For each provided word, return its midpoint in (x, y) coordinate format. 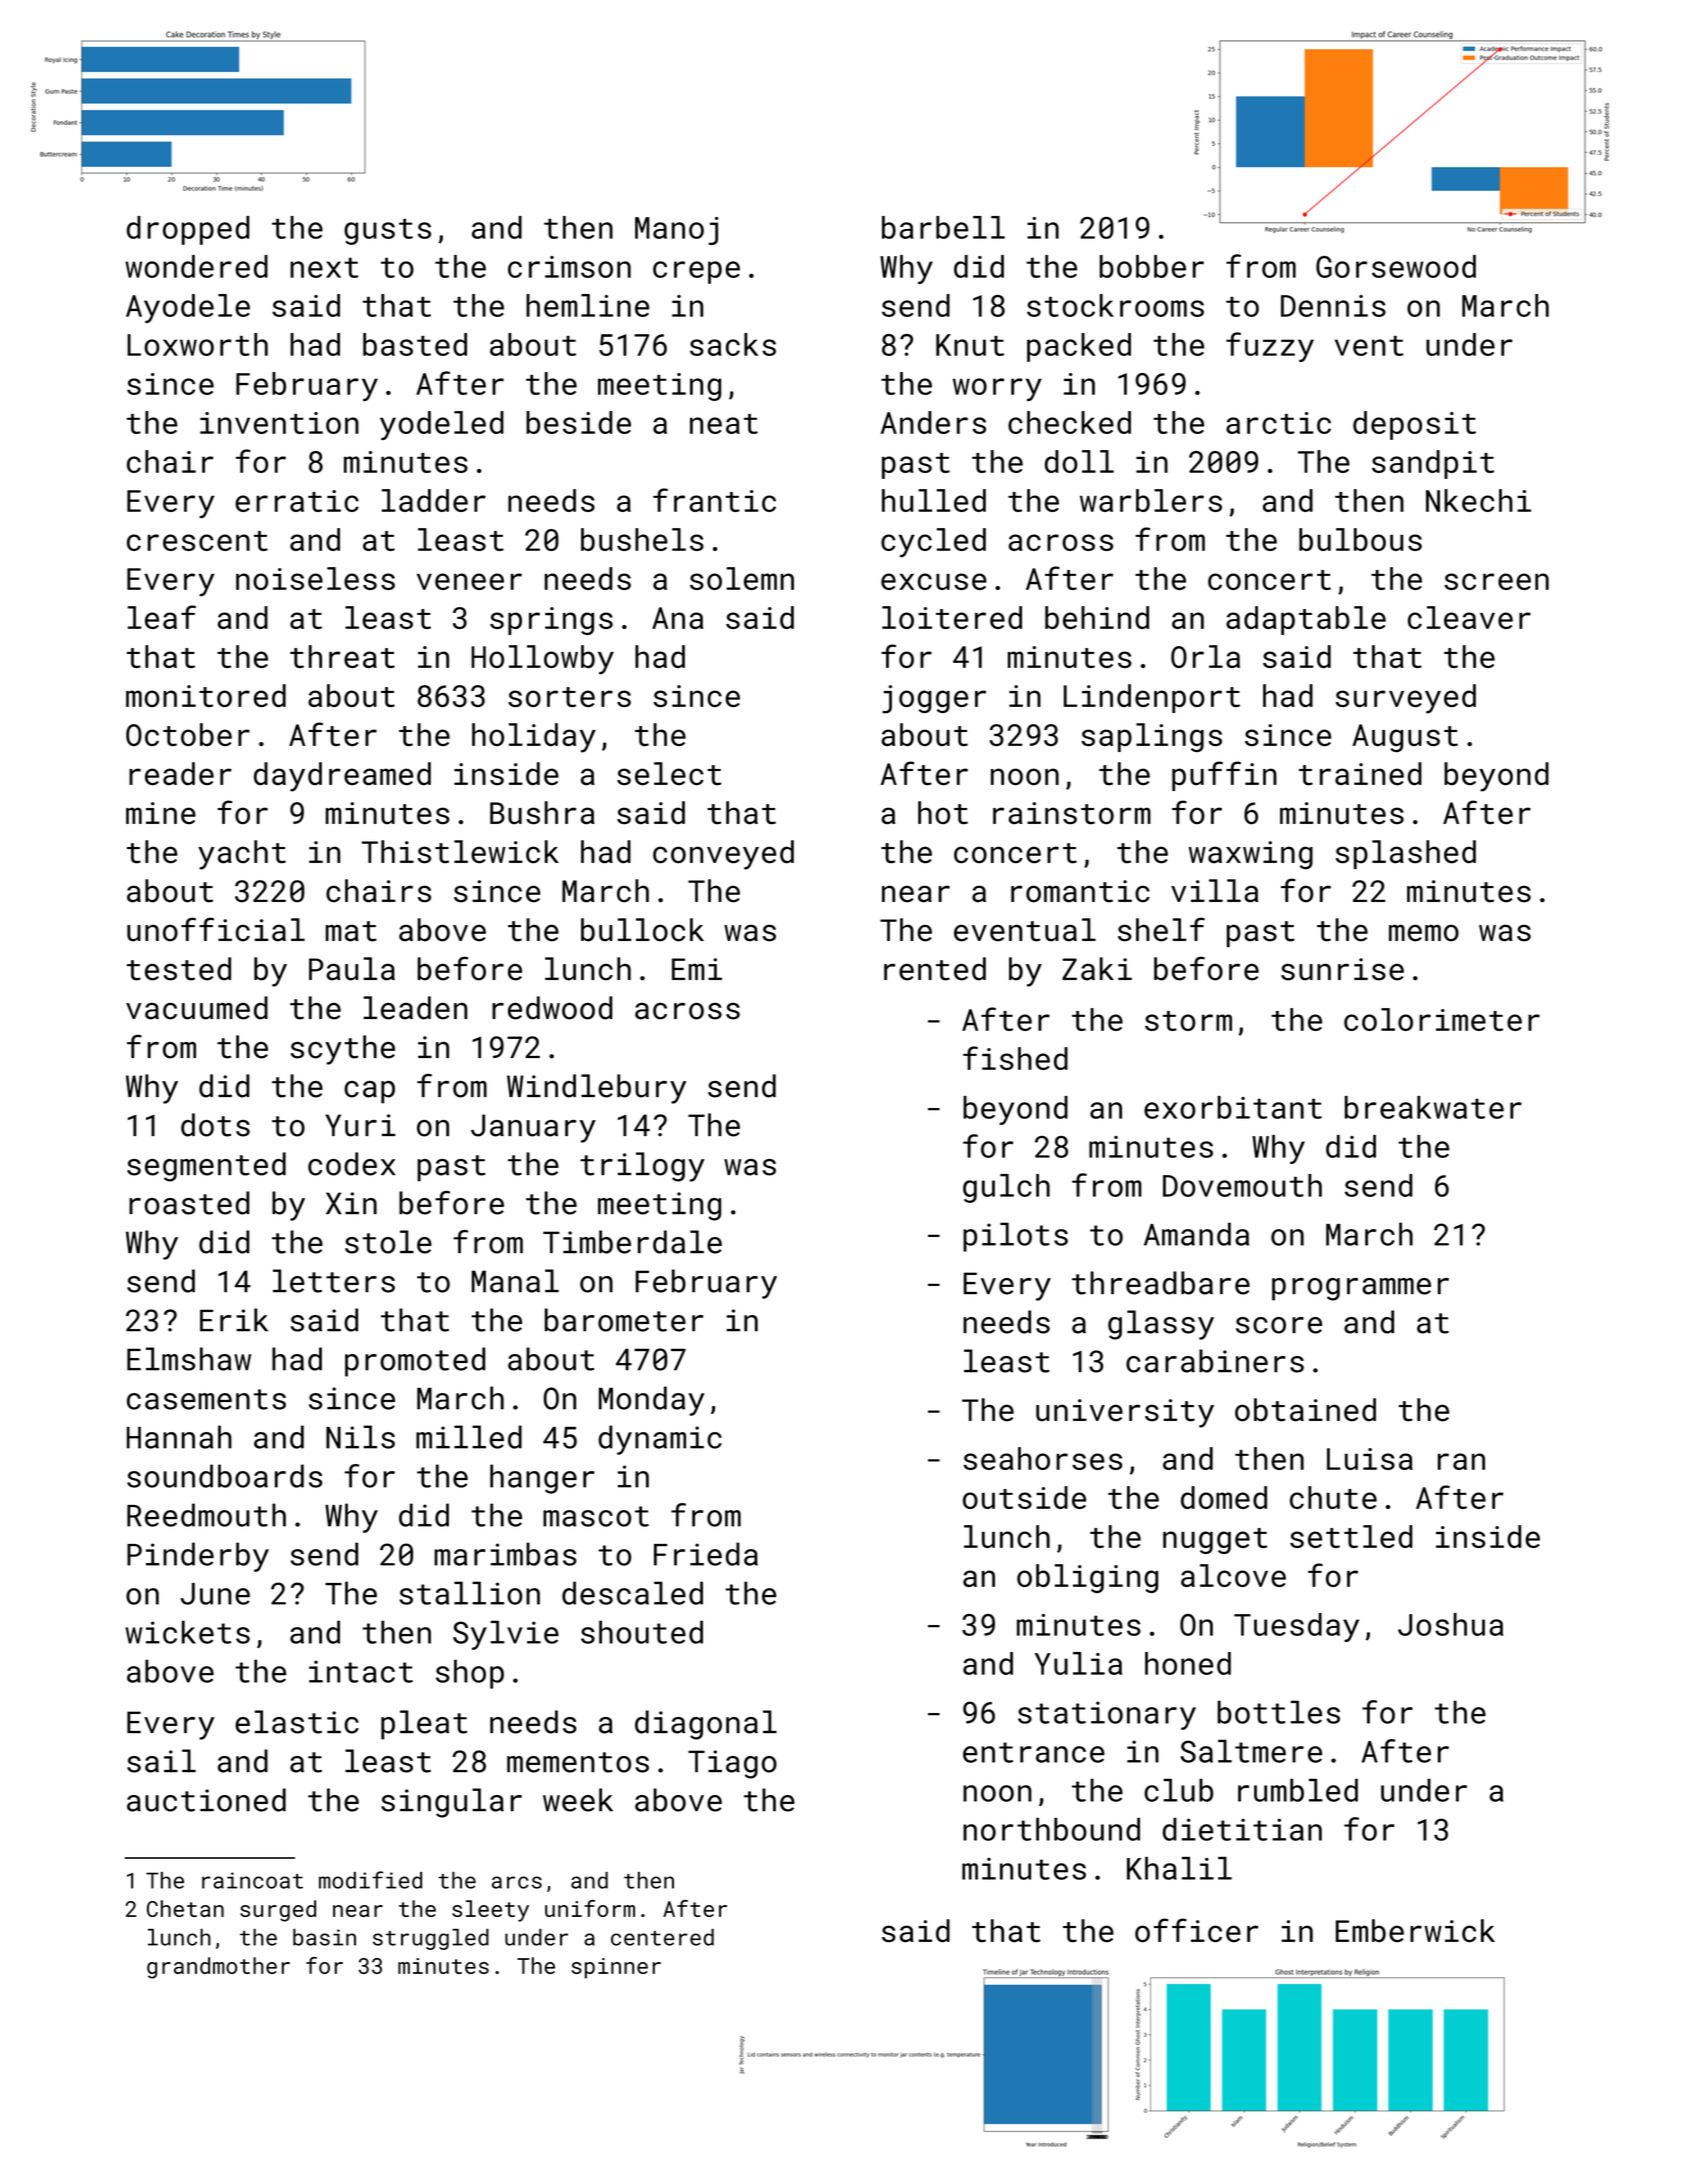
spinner (616, 1968)
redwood (552, 1008)
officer (1196, 1930)
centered (662, 1937)
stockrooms (1115, 305)
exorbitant (1233, 1107)
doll (1079, 461)
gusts (387, 231)
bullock (642, 930)
